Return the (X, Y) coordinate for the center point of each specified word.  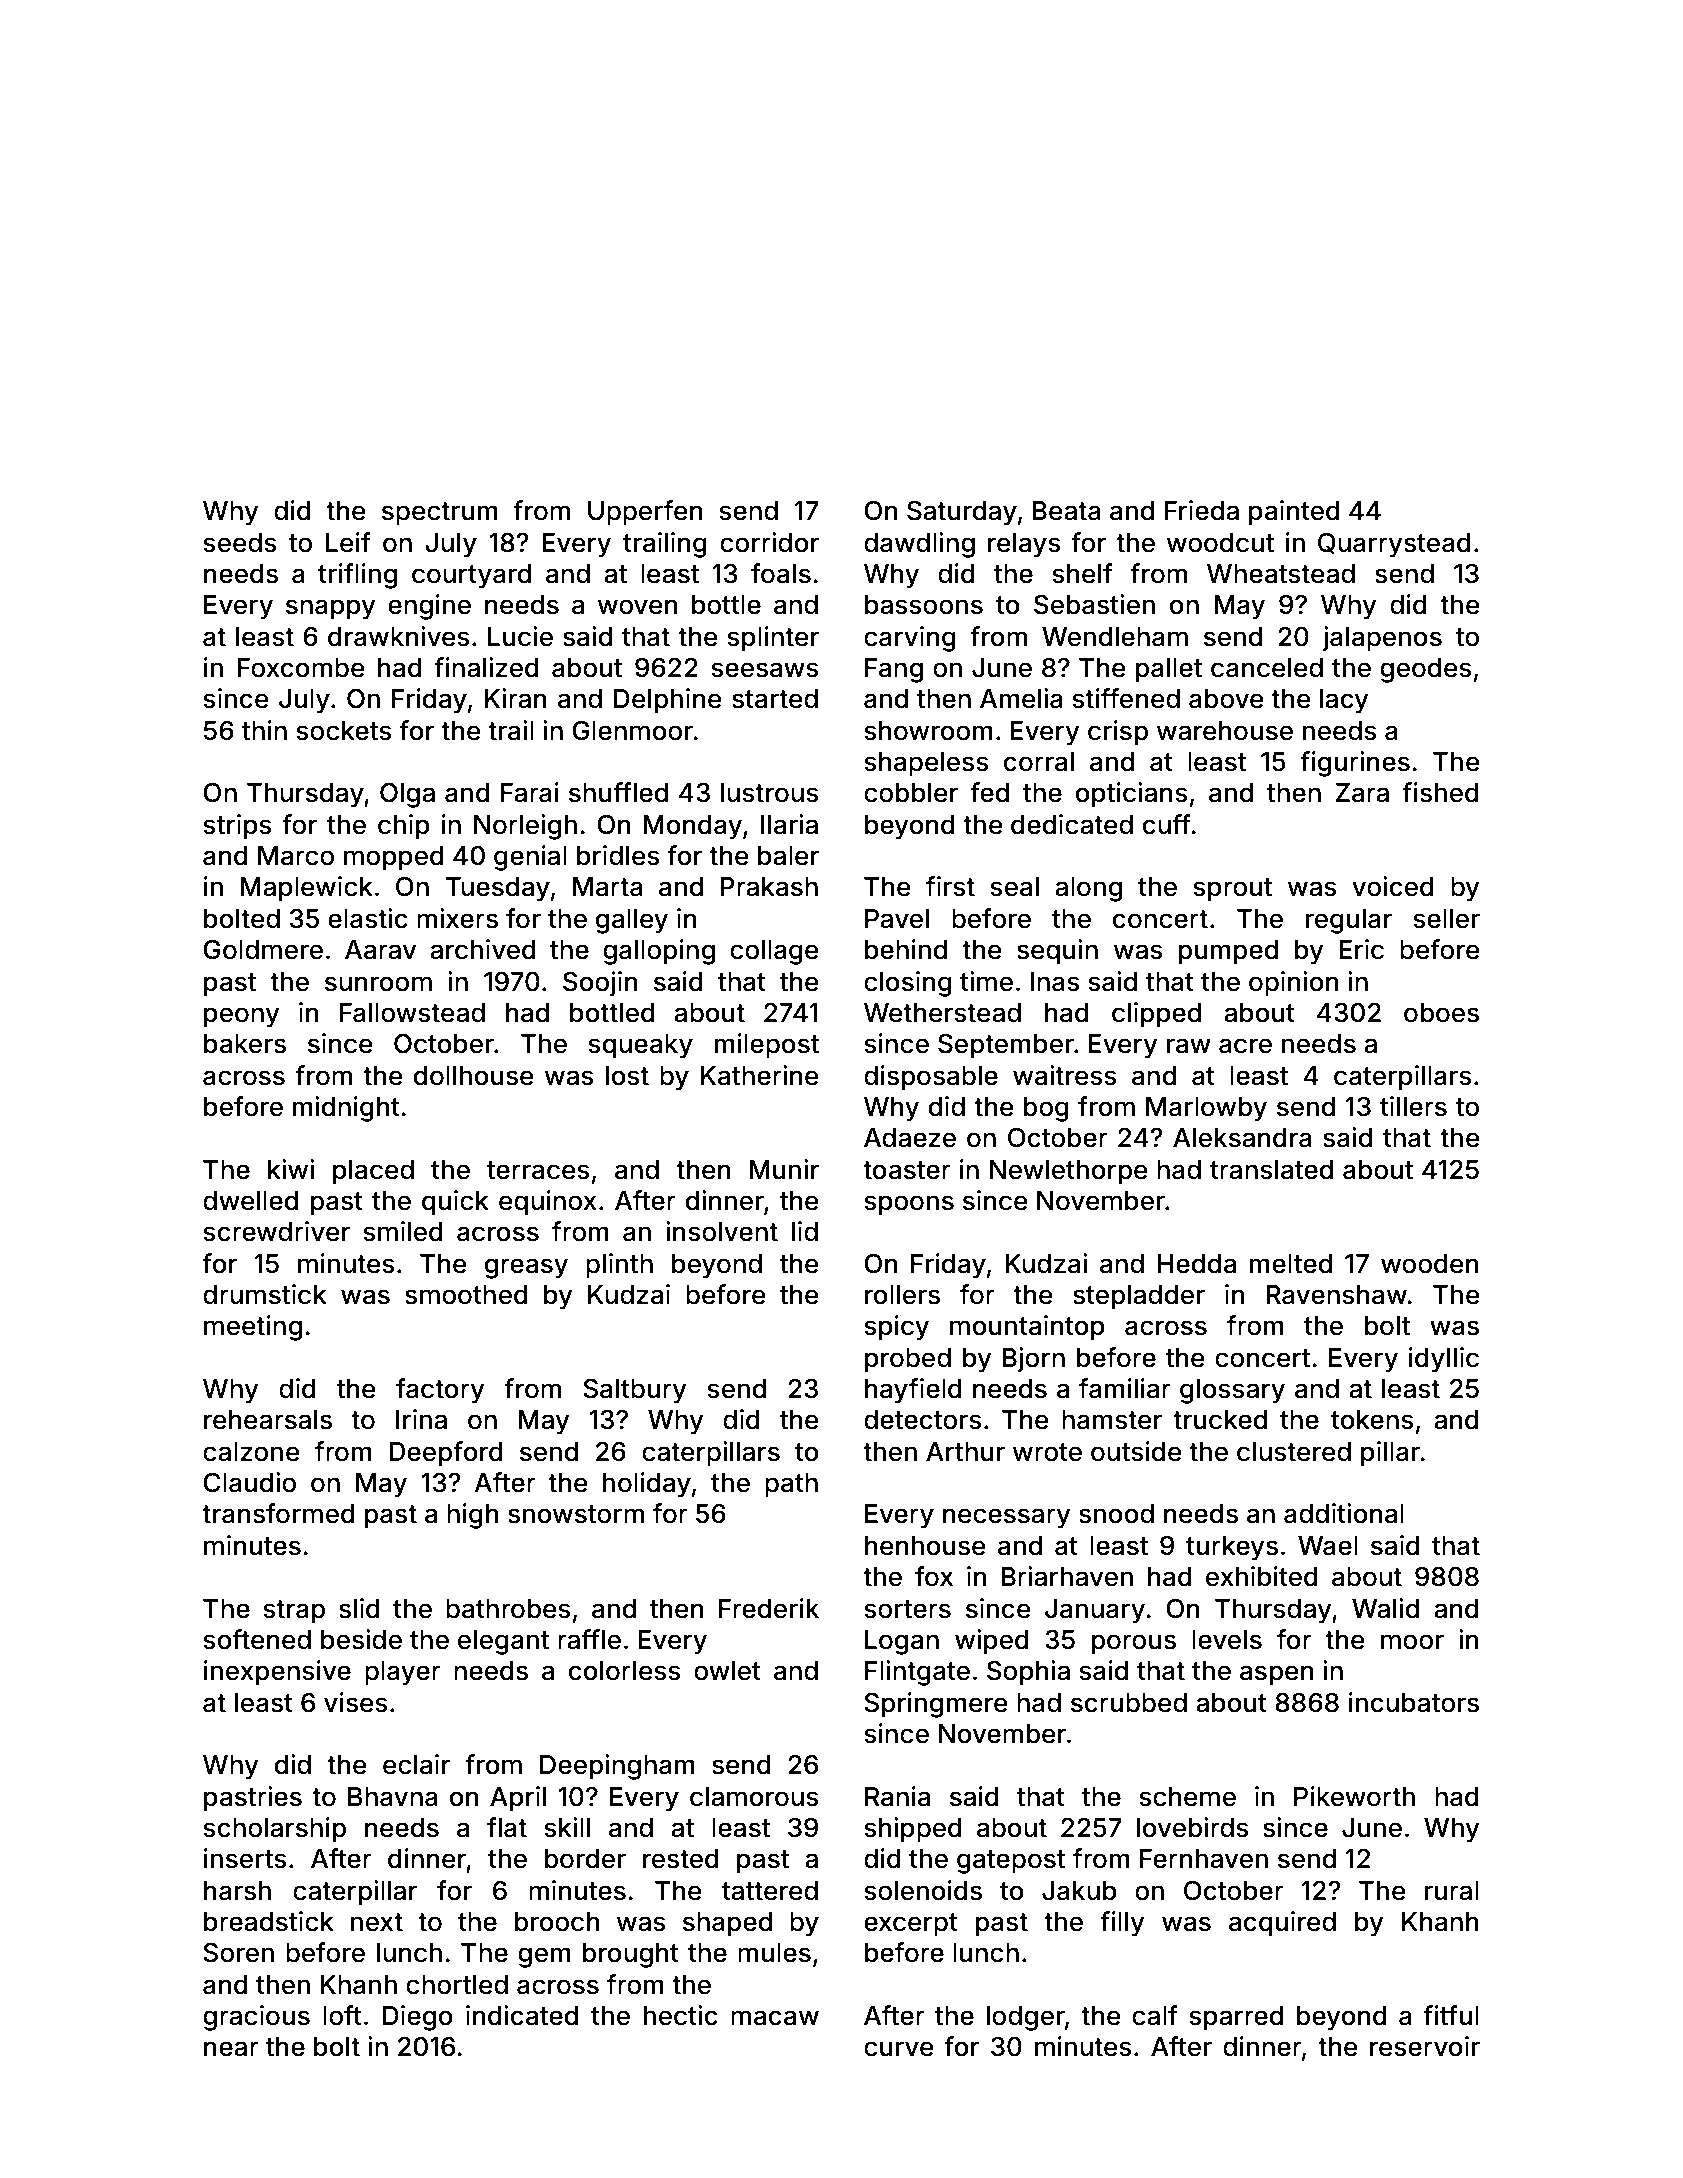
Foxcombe (301, 668)
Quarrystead (1394, 545)
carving (910, 639)
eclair (416, 1764)
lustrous (770, 793)
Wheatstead (1281, 574)
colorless (625, 1671)
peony (241, 1017)
